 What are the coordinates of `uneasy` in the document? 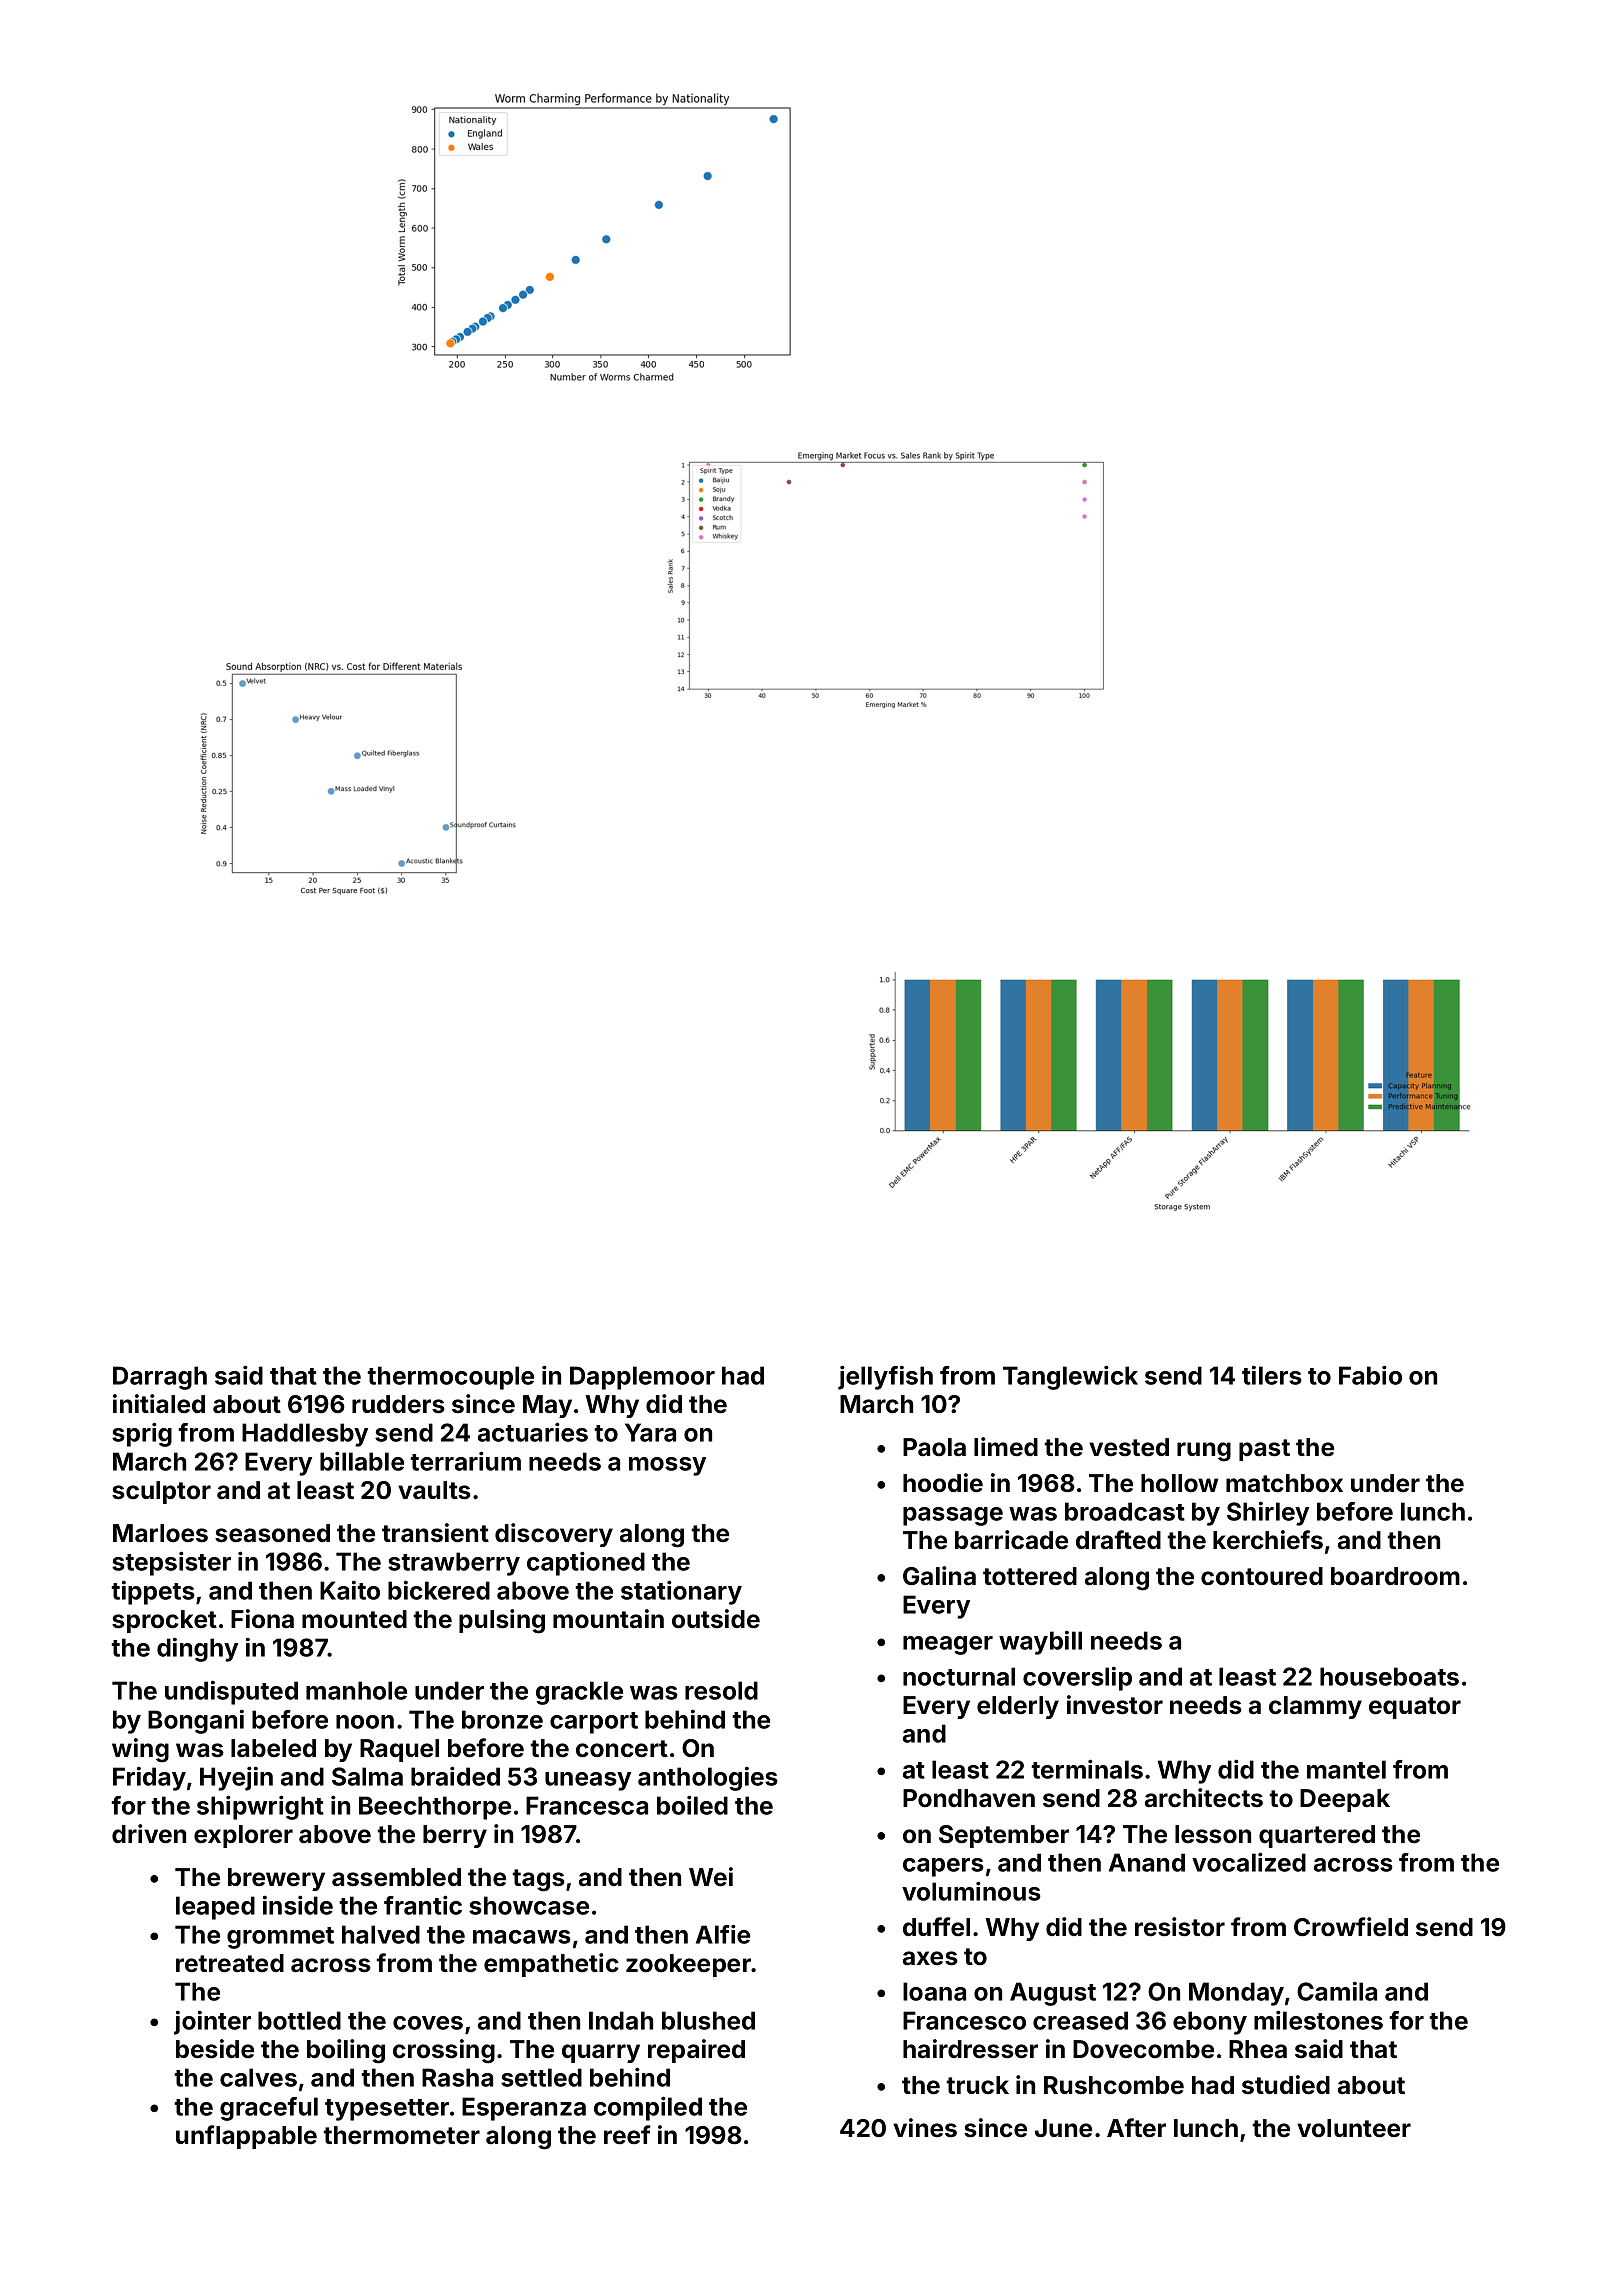 It's located at (588, 1781).
